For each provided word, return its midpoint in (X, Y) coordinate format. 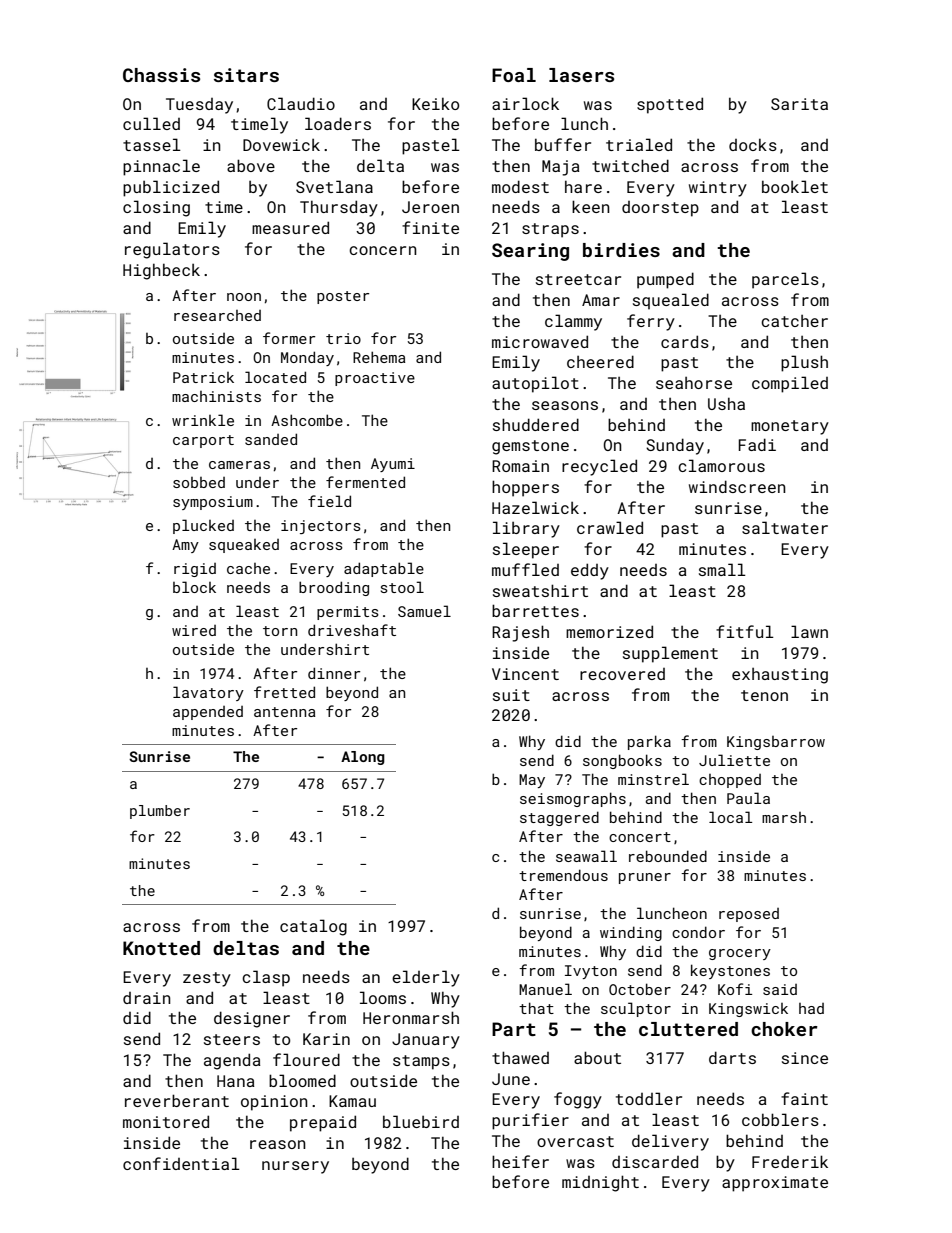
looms (383, 997)
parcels (785, 280)
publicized (171, 188)
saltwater (785, 527)
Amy (185, 546)
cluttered (688, 1029)
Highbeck (161, 271)
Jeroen (430, 207)
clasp (266, 978)
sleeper (526, 550)
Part (514, 1029)
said (780, 989)
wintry (718, 189)
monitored (166, 1121)
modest (520, 186)
